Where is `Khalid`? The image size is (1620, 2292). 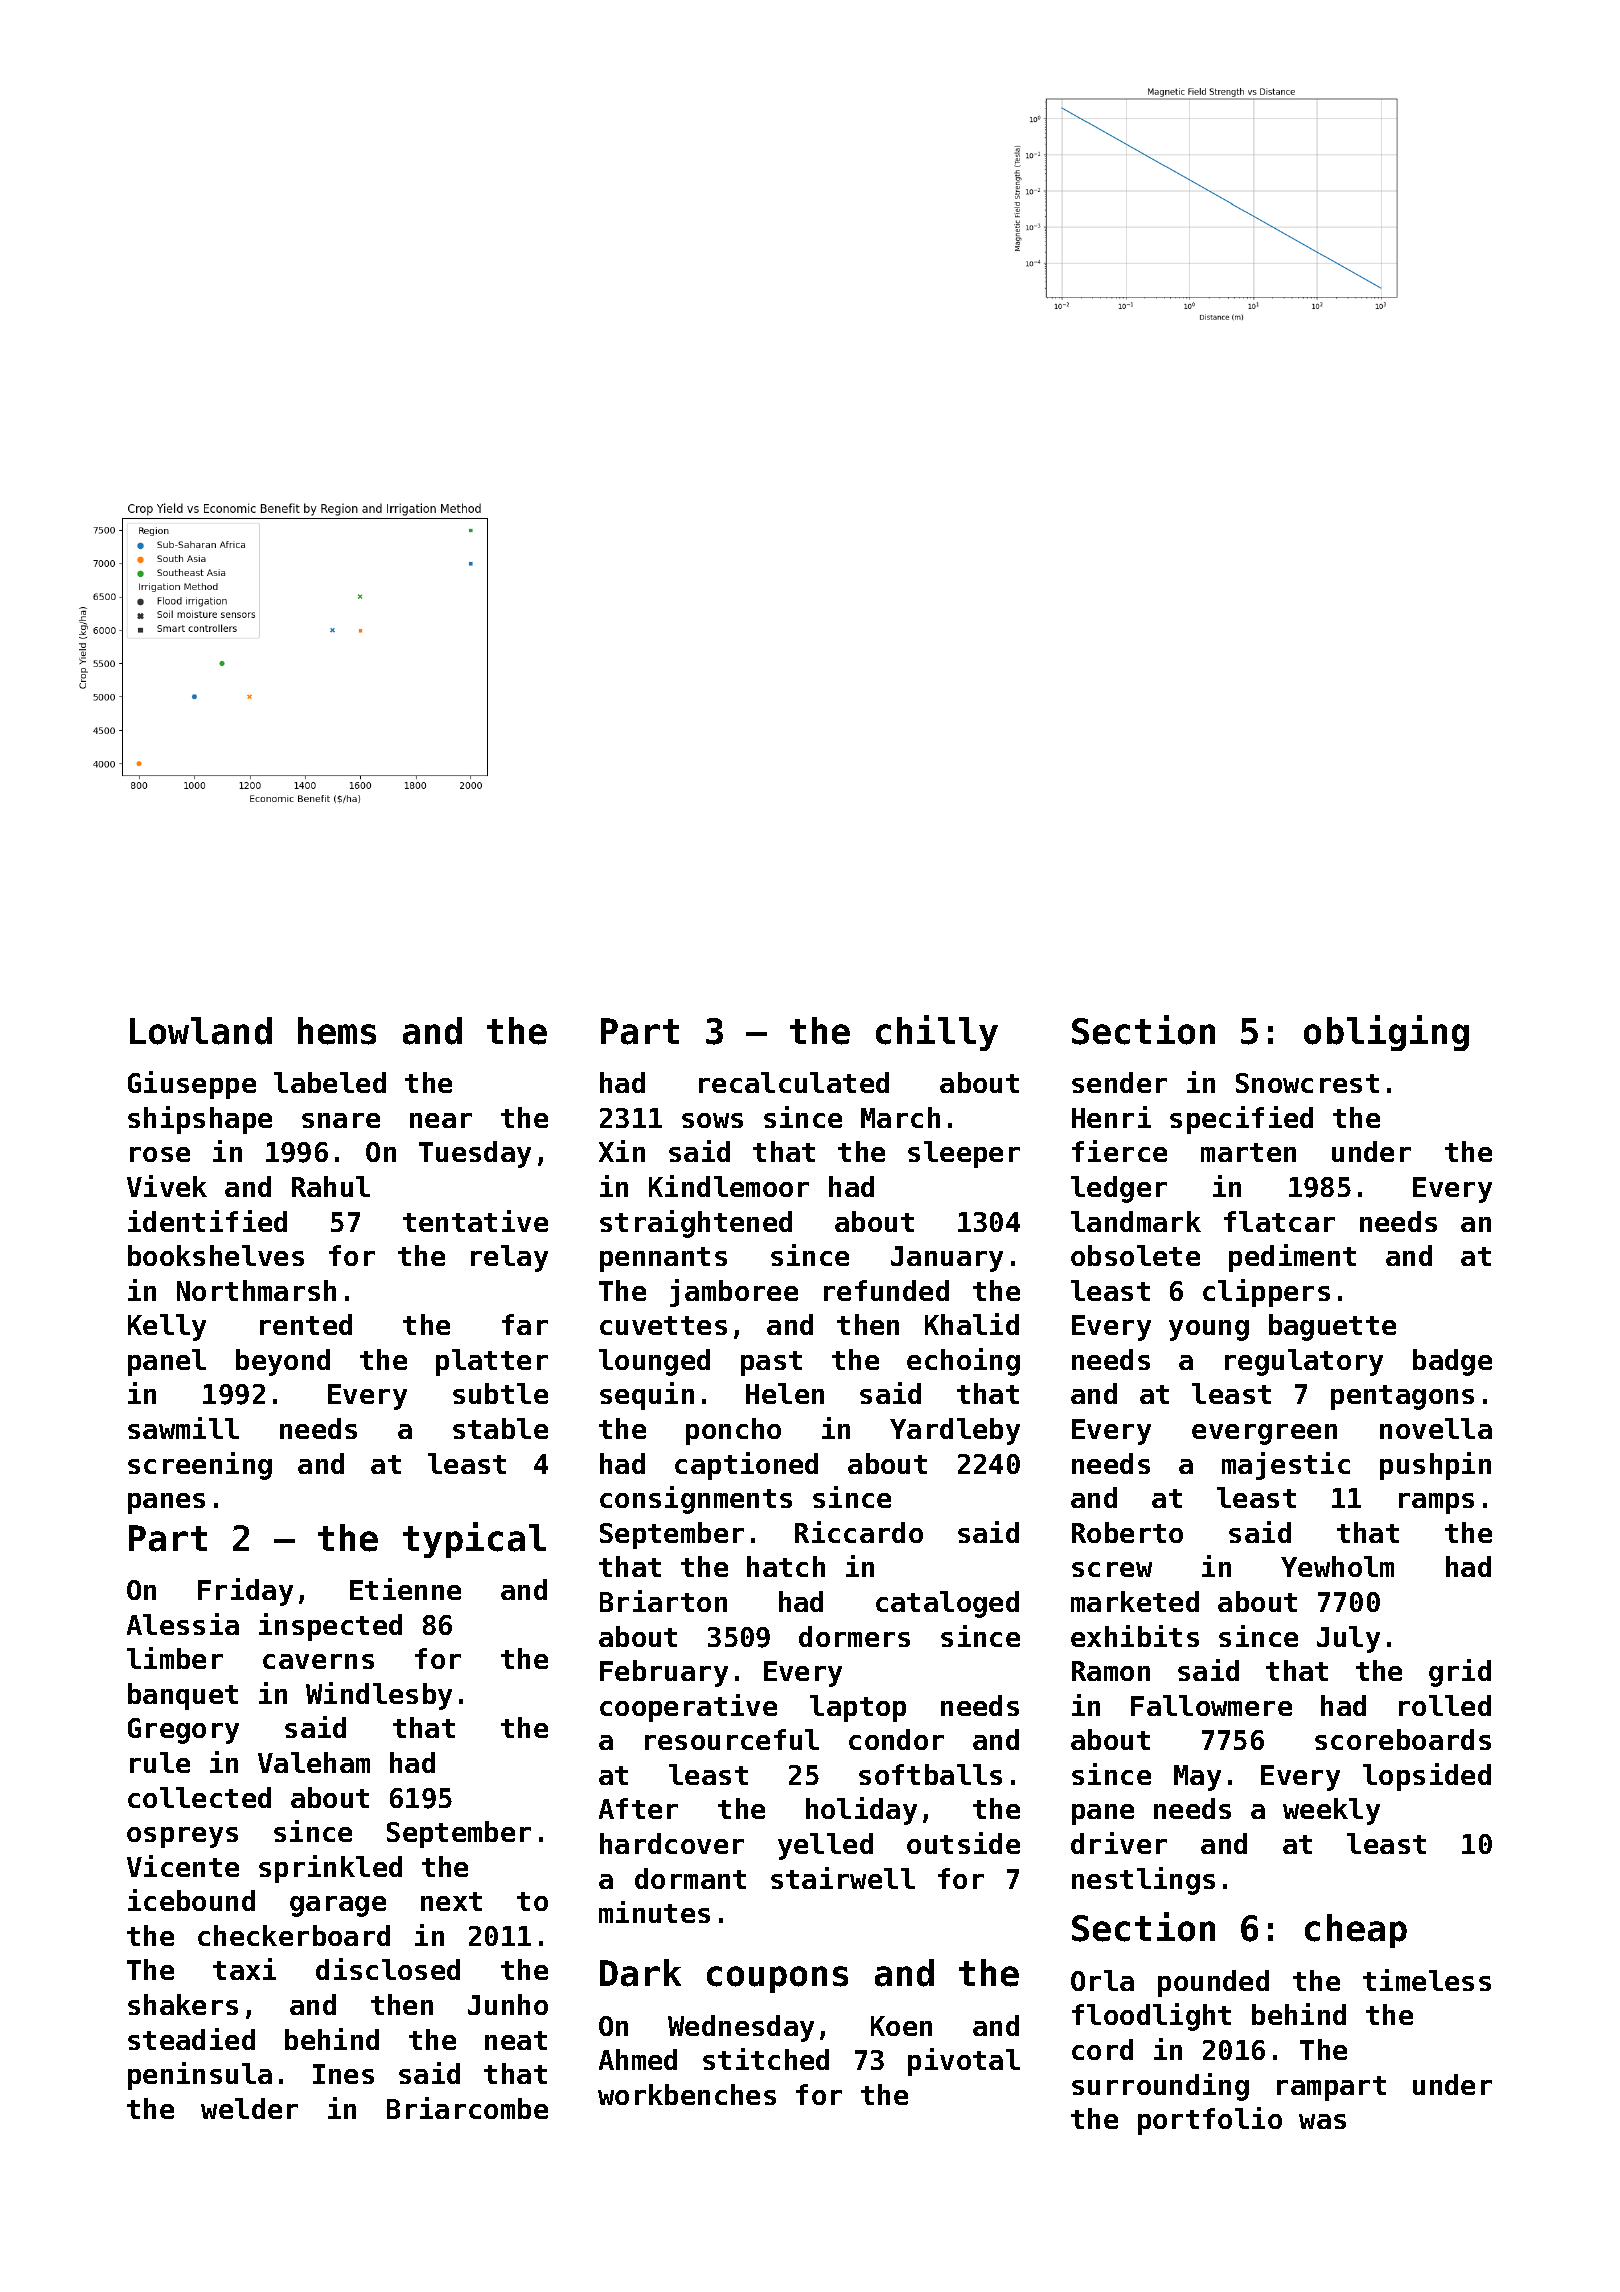
Khalid is located at coordinates (972, 1324).
